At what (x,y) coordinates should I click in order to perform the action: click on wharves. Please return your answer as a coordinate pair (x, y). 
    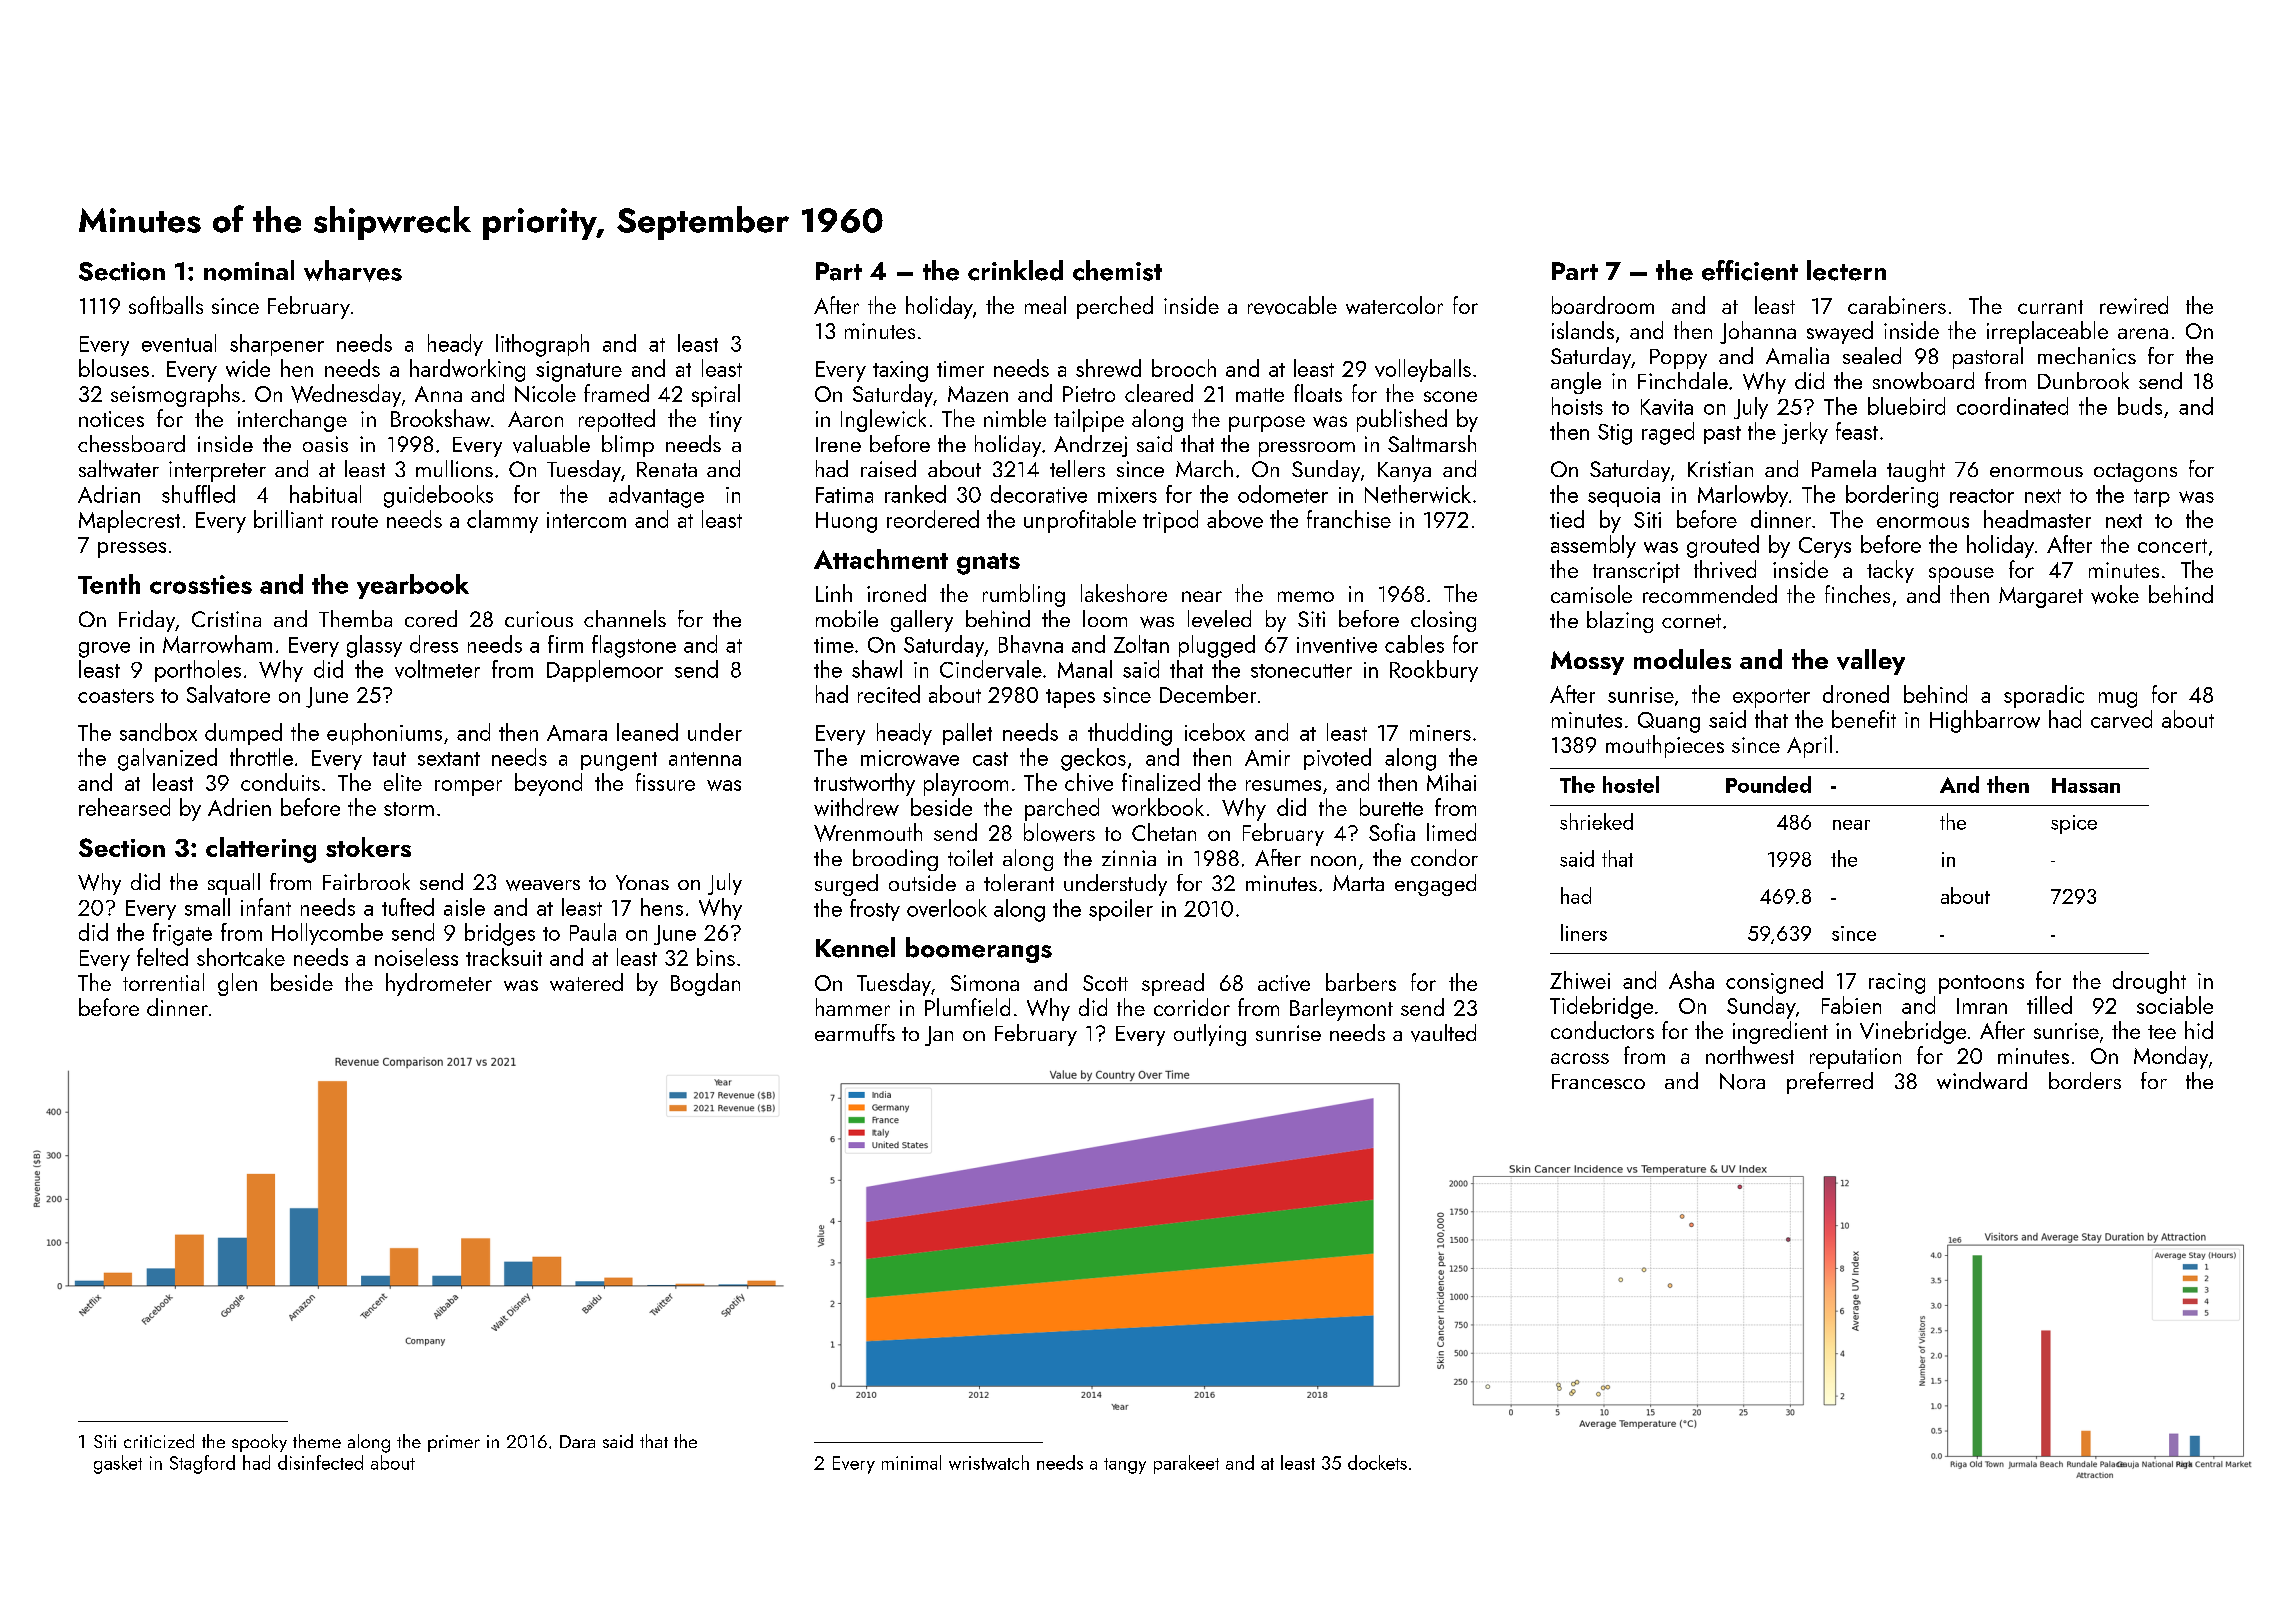
    Looking at the image, I should click on (353, 271).
